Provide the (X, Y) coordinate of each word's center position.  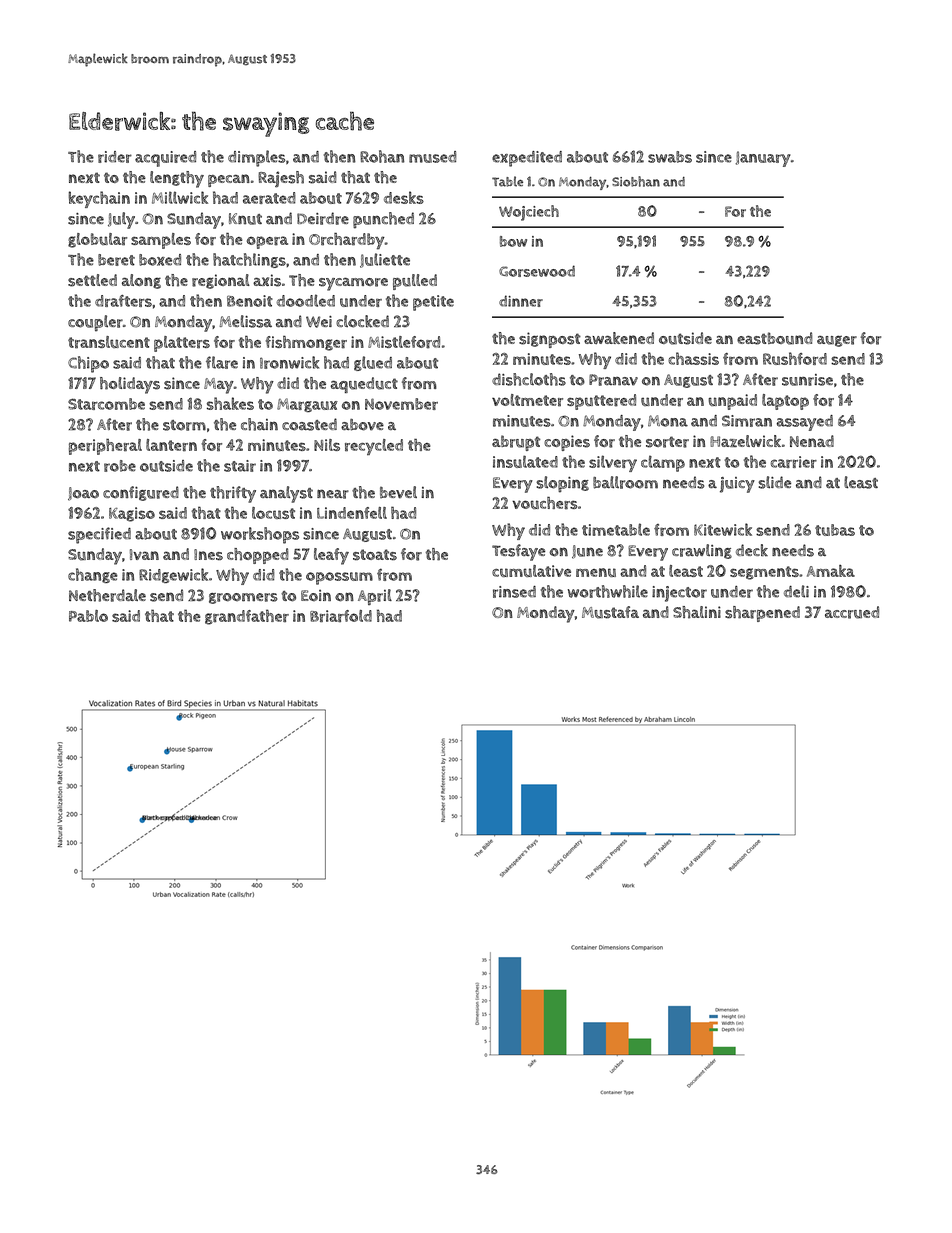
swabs (670, 157)
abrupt (516, 443)
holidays (130, 385)
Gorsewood (537, 271)
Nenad (812, 441)
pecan (229, 180)
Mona (668, 421)
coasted (309, 424)
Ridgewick (173, 575)
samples (161, 241)
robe (120, 466)
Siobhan (636, 181)
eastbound (775, 338)
